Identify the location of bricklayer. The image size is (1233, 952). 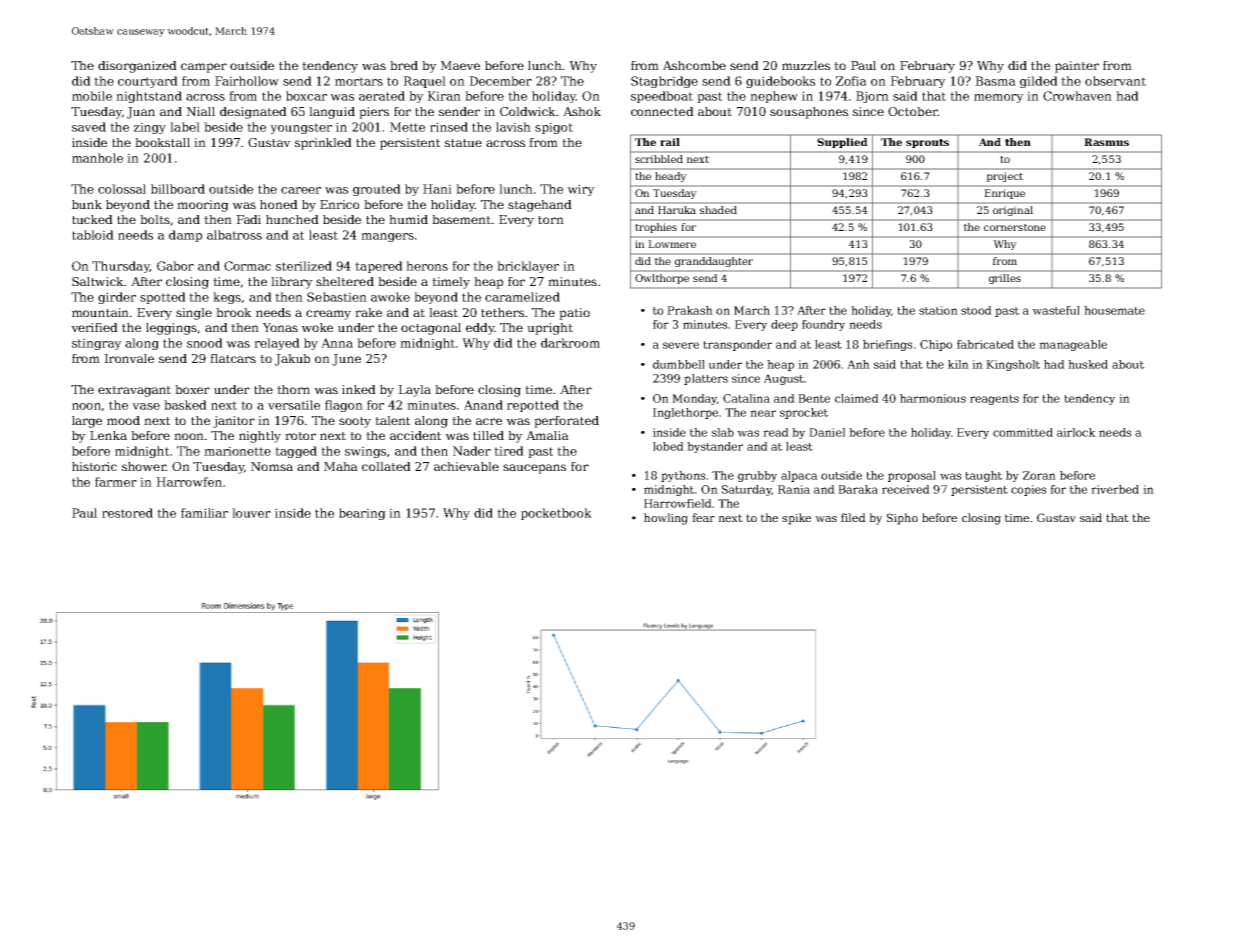
(528, 267).
